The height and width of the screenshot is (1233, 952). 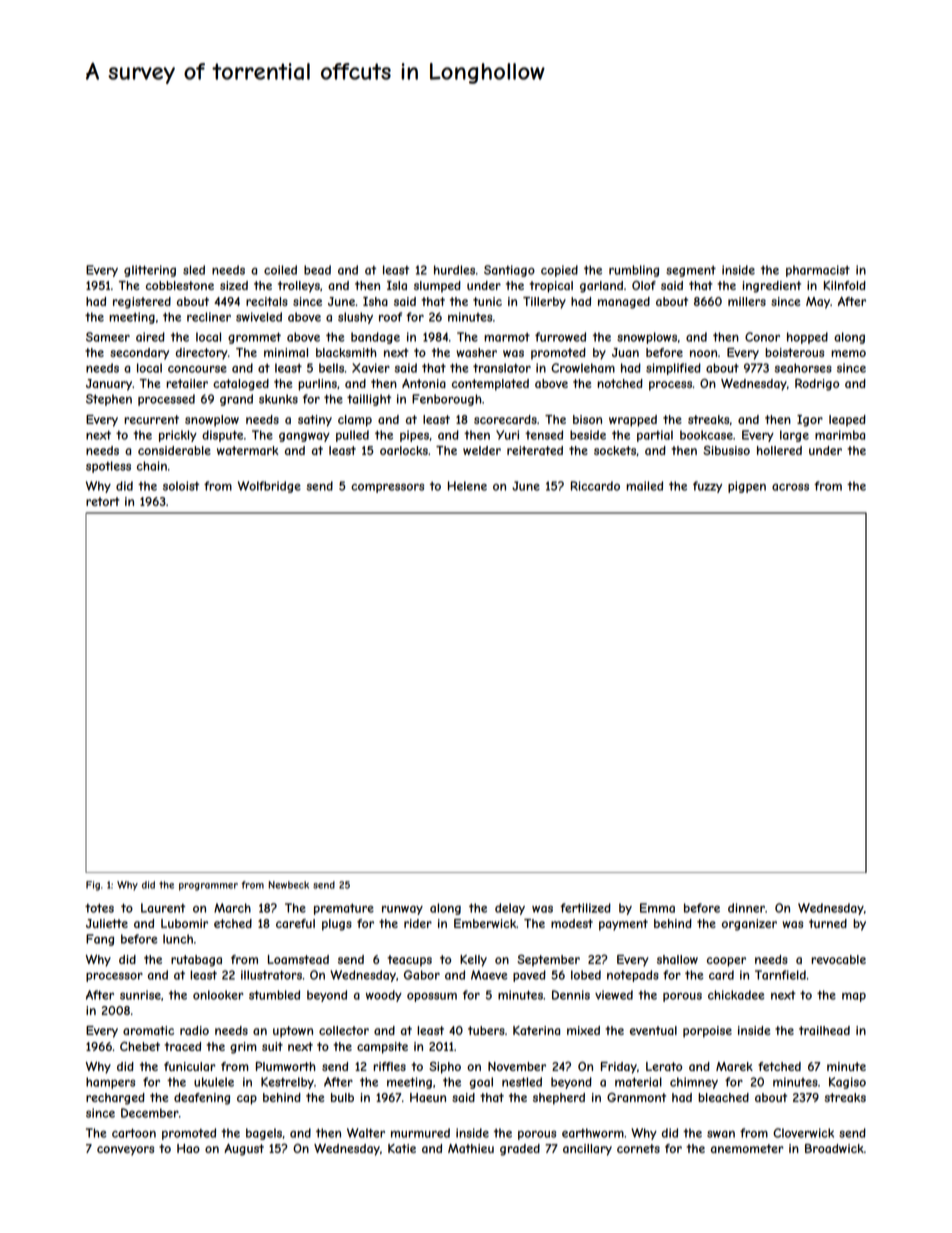 I want to click on runway, so click(x=402, y=910).
